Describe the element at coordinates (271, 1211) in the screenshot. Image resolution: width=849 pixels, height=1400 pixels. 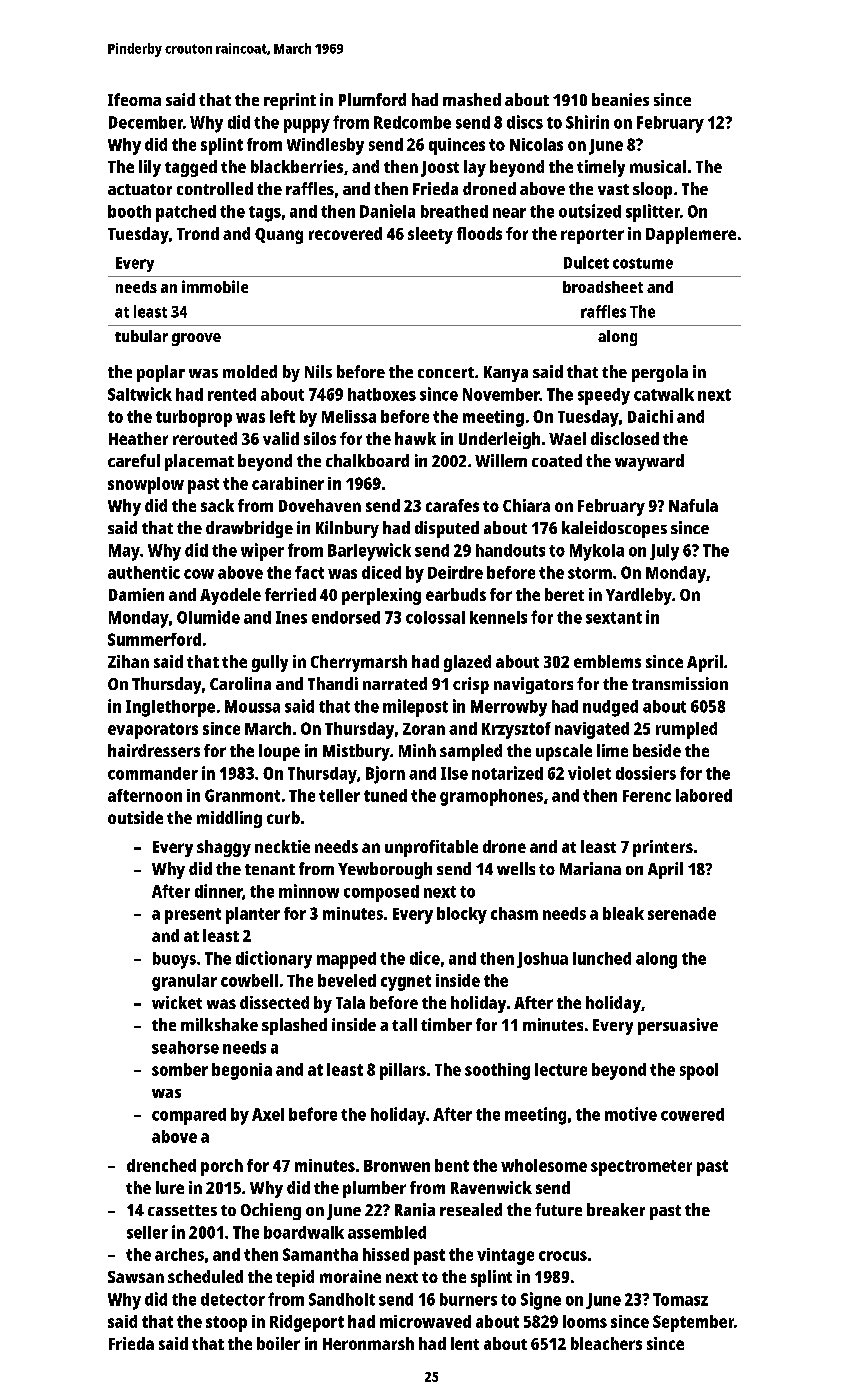
I see `Ochieng` at that location.
